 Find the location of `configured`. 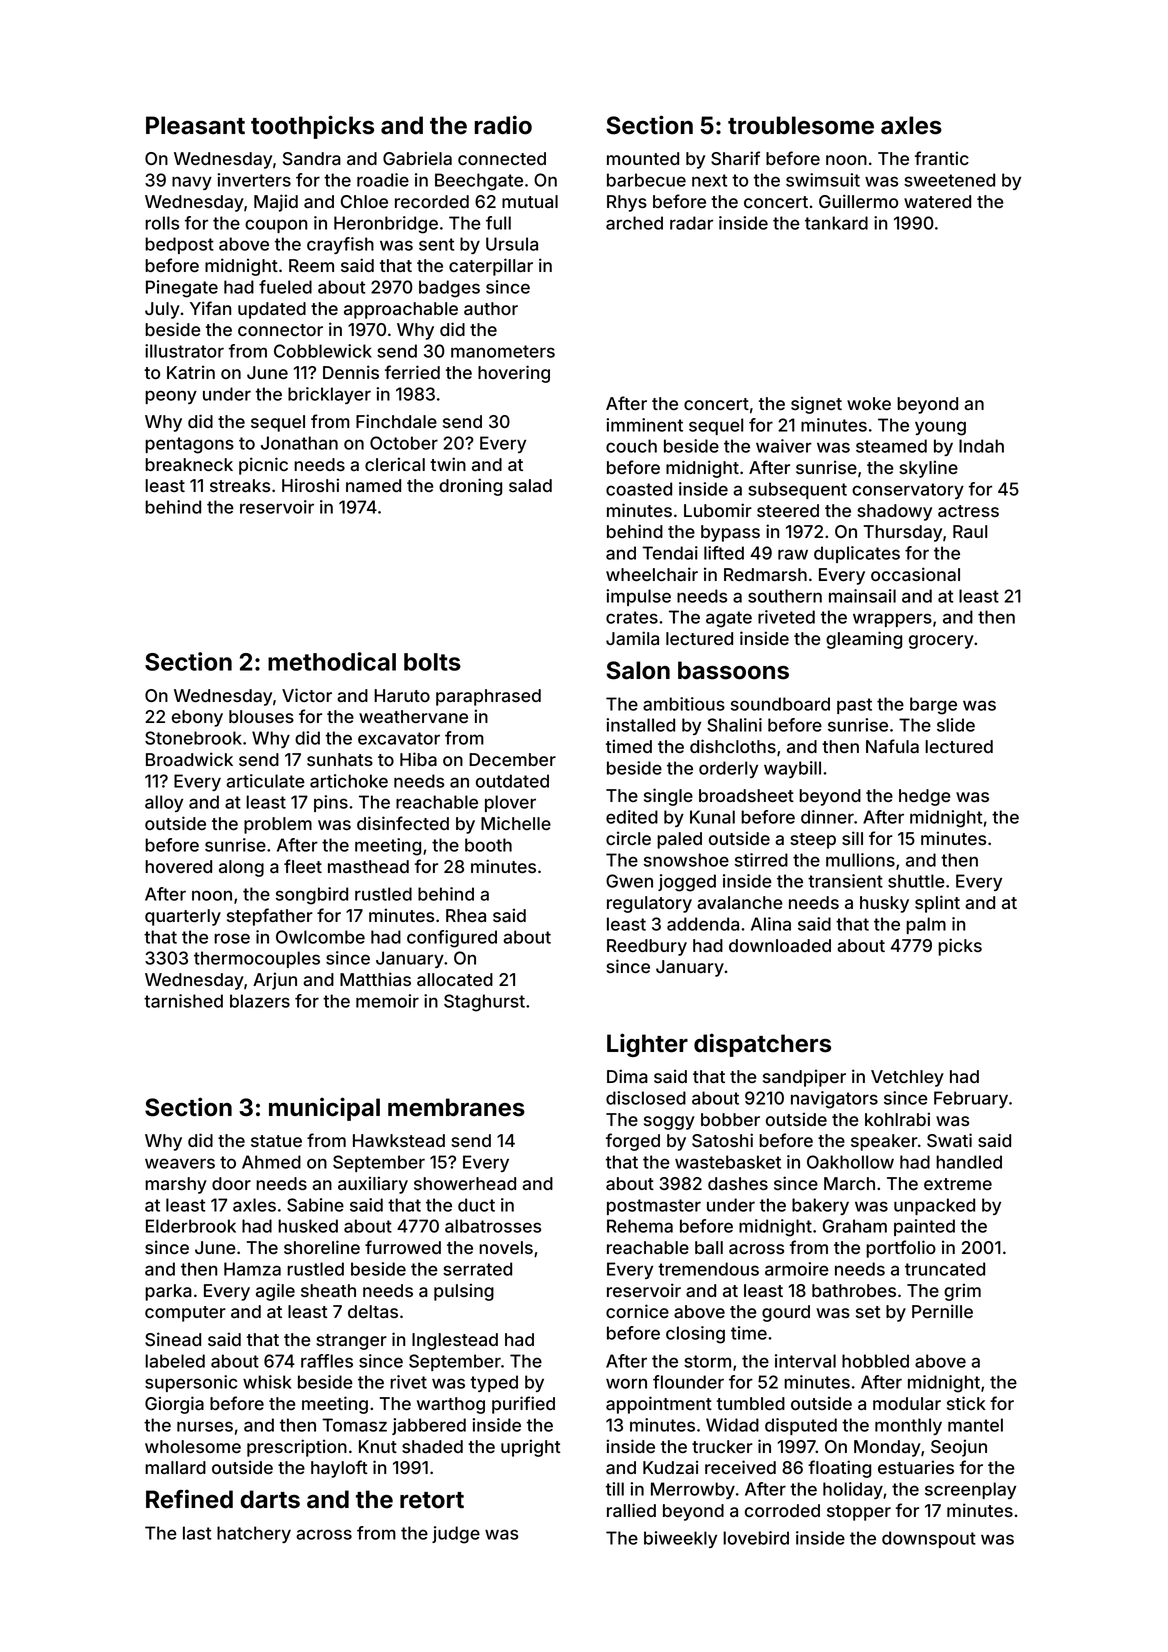

configured is located at coordinates (452, 939).
